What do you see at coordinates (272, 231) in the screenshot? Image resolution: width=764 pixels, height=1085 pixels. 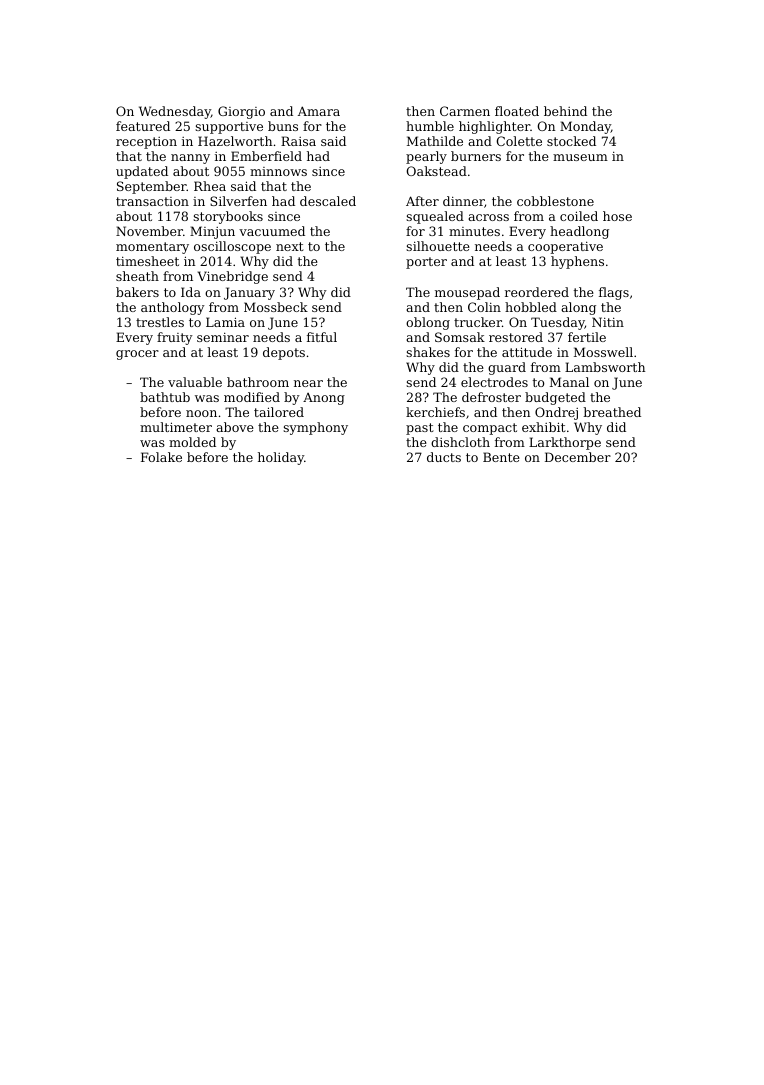 I see `vacuumed` at bounding box center [272, 231].
